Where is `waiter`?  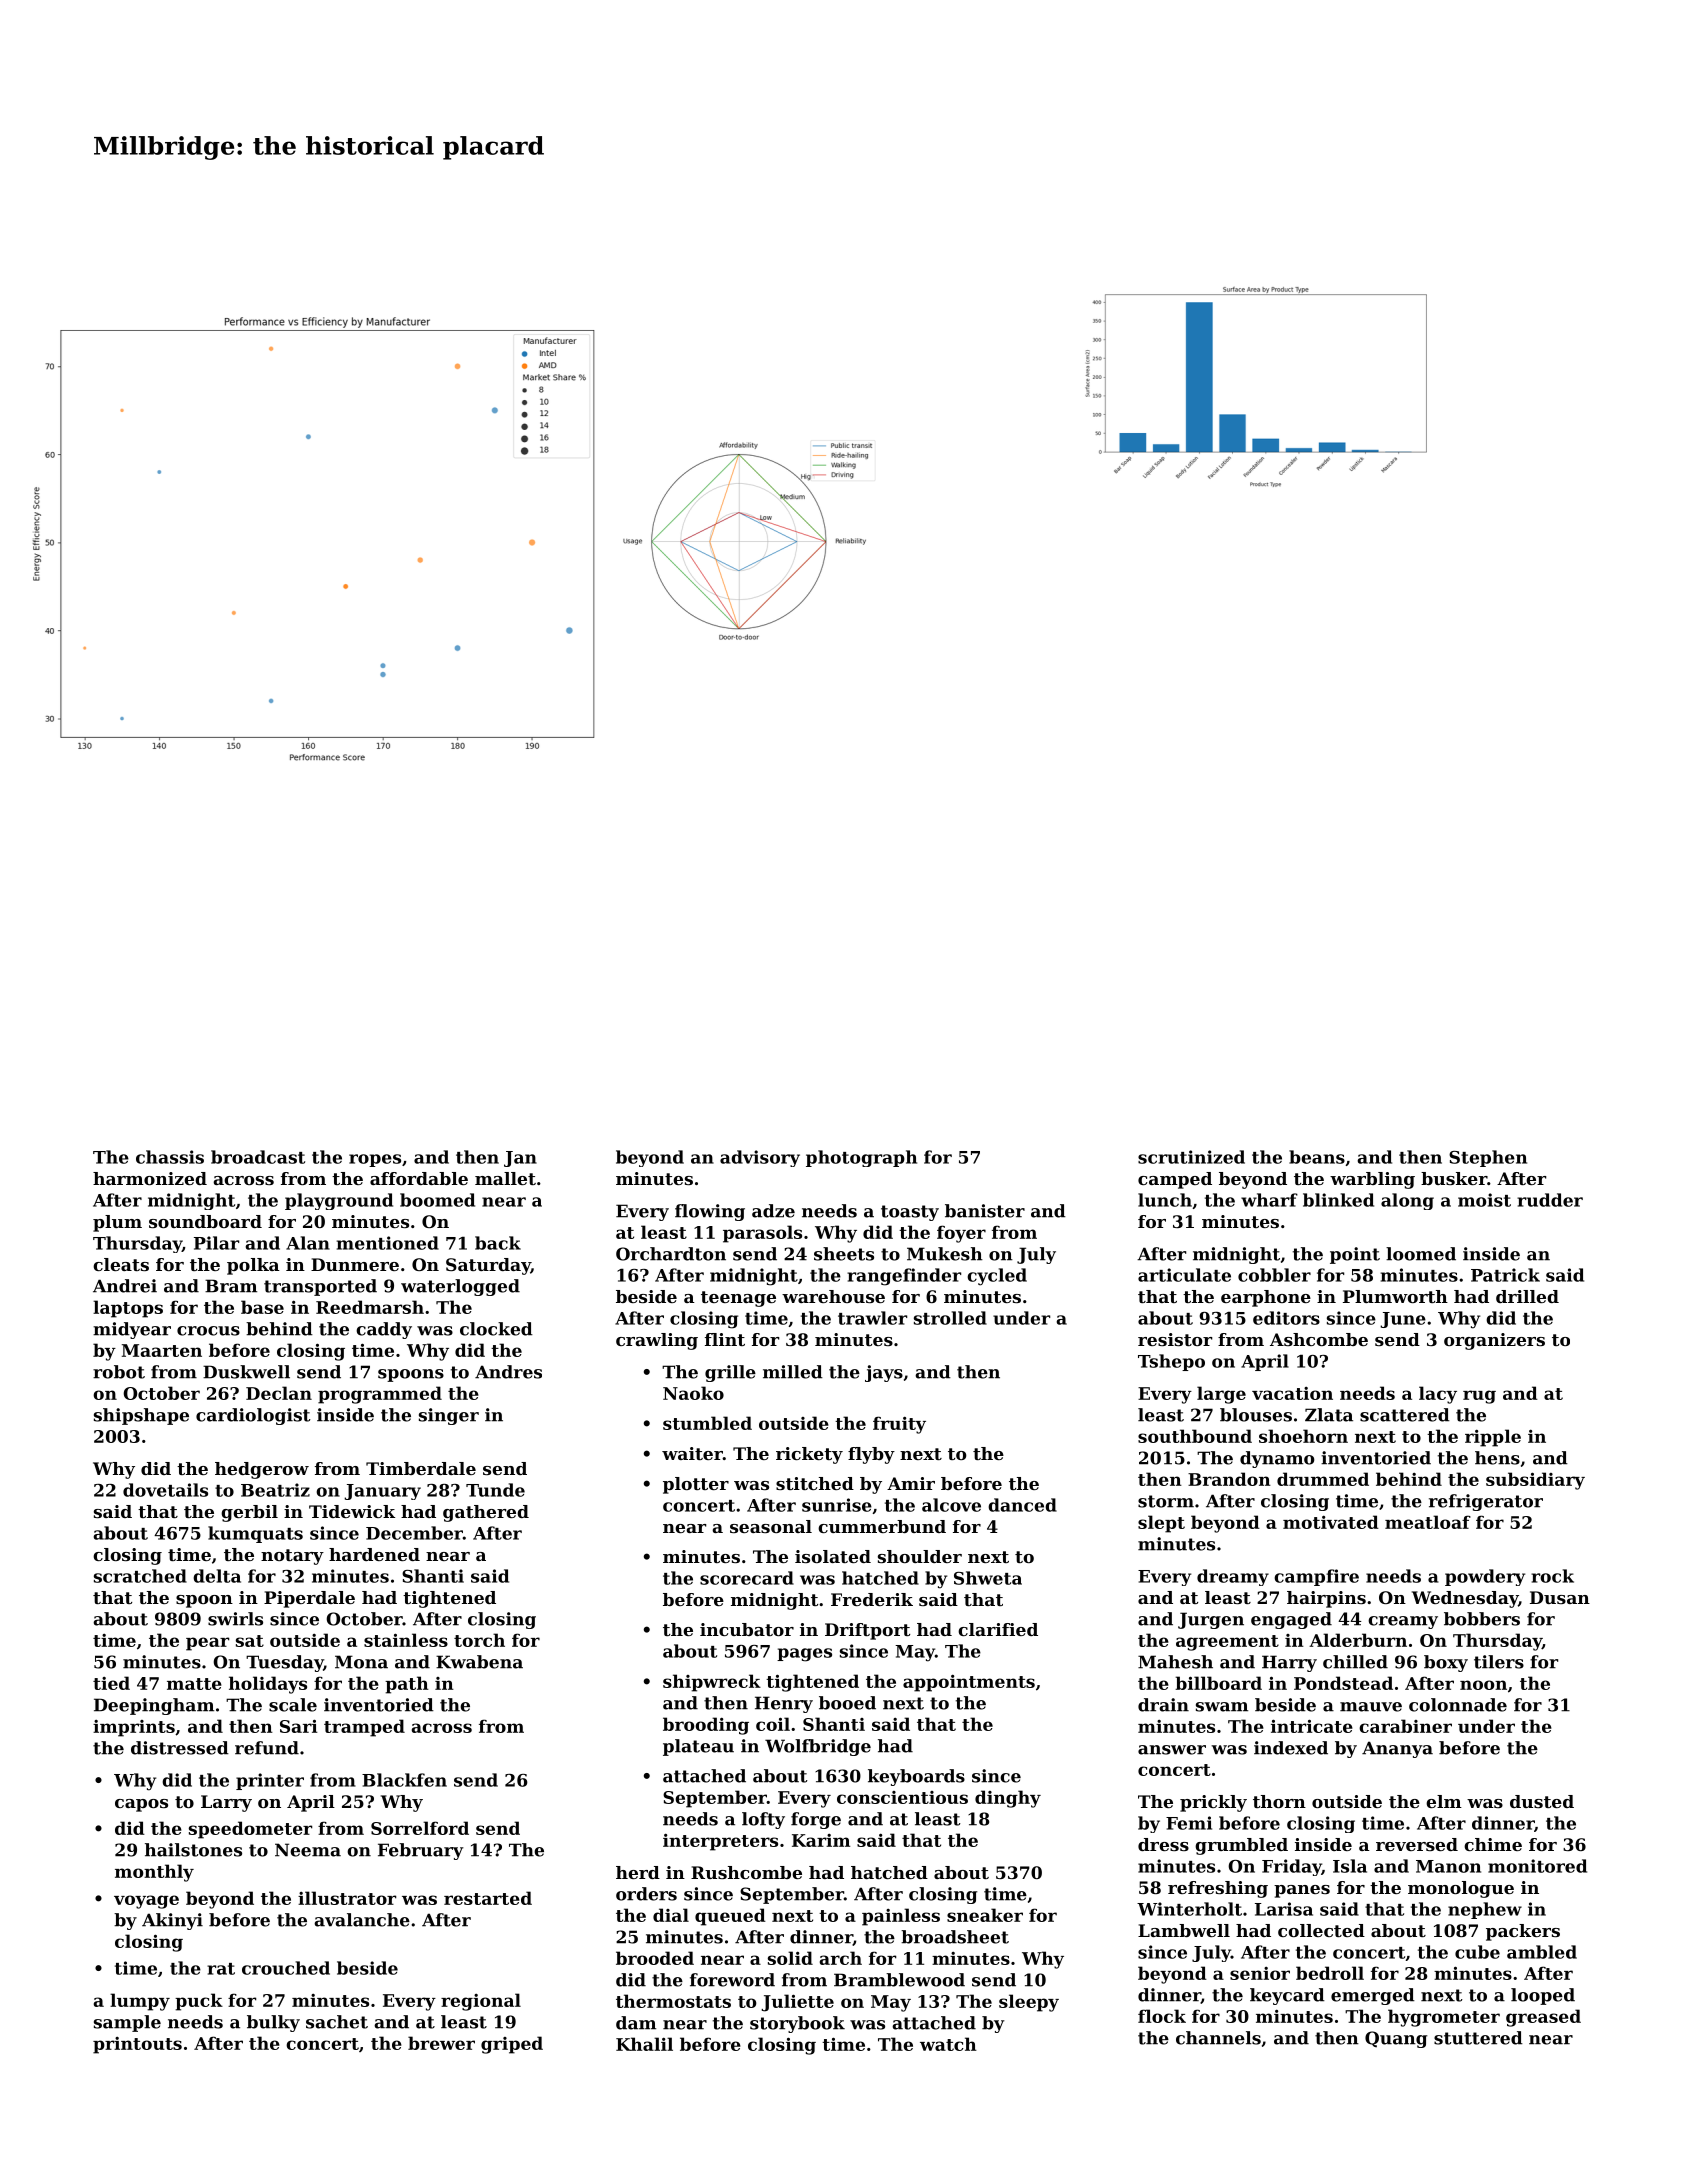 waiter is located at coordinates (692, 1453).
